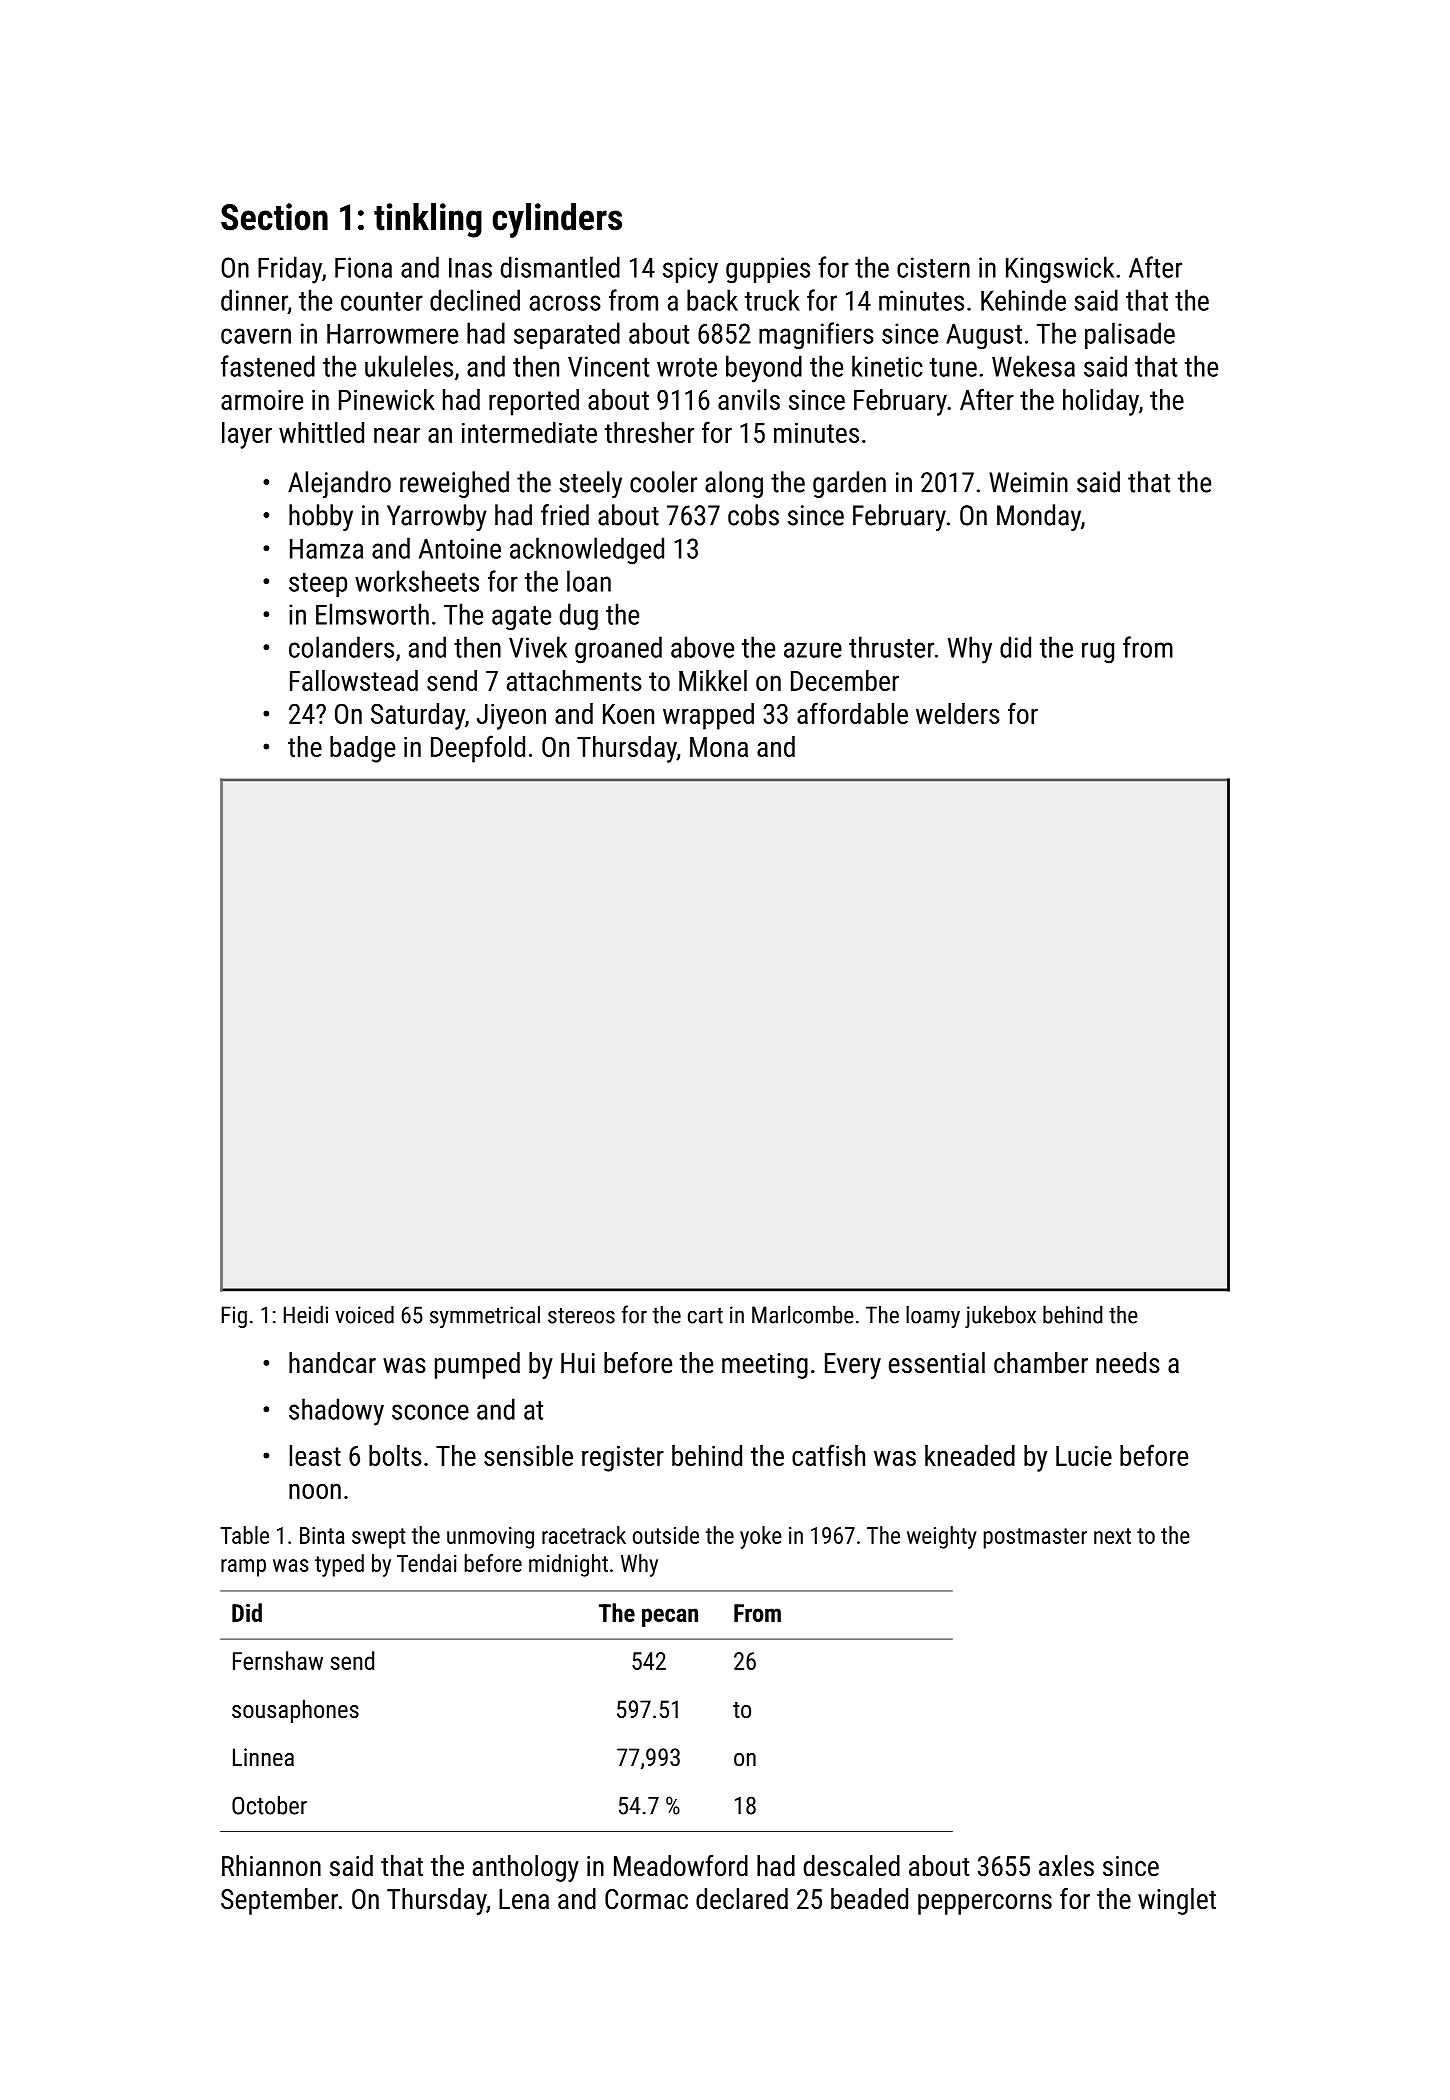 The width and height of the screenshot is (1450, 2100). What do you see at coordinates (534, 402) in the screenshot?
I see `reported` at bounding box center [534, 402].
